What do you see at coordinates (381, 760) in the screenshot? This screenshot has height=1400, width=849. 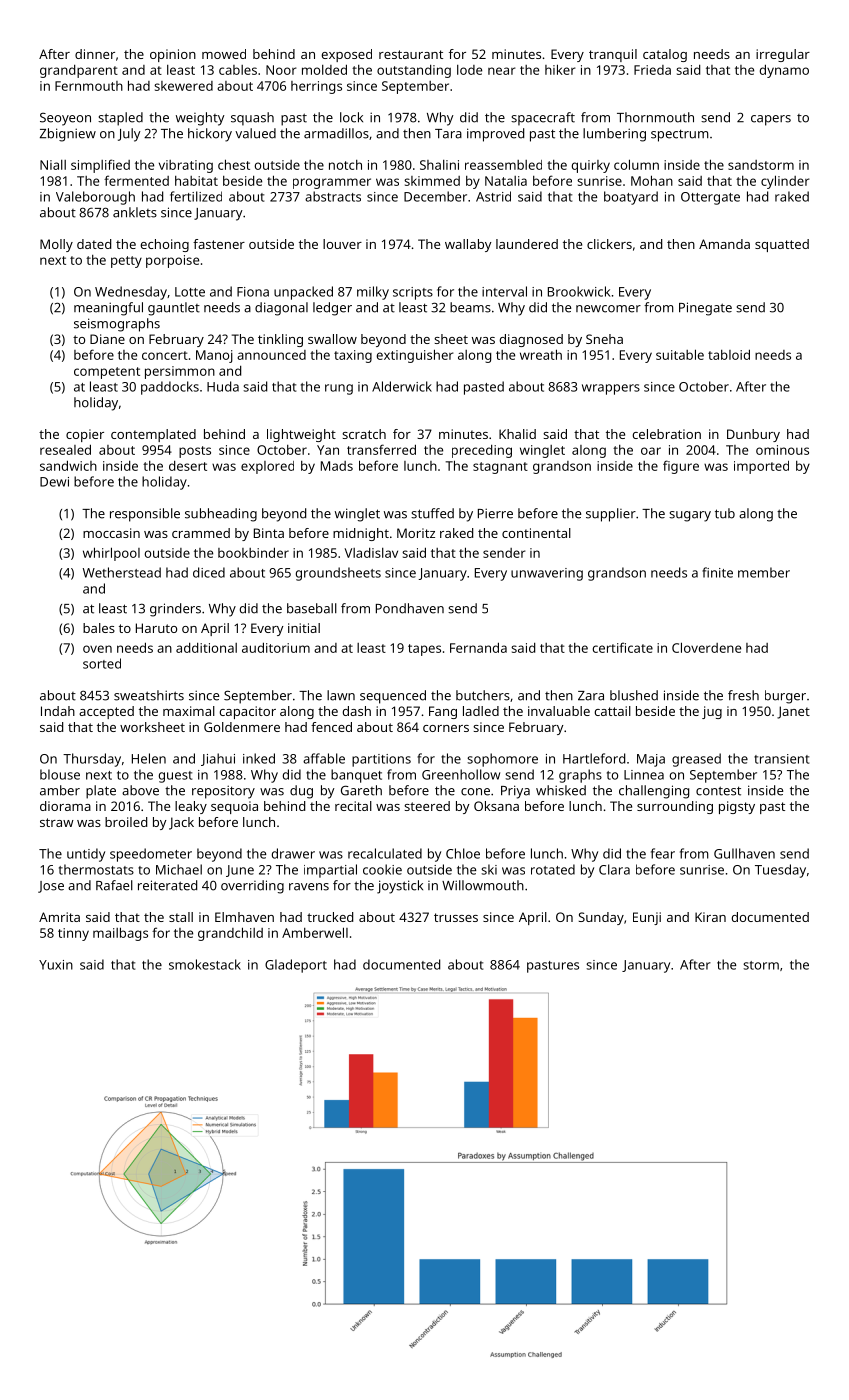 I see `partitions` at bounding box center [381, 760].
